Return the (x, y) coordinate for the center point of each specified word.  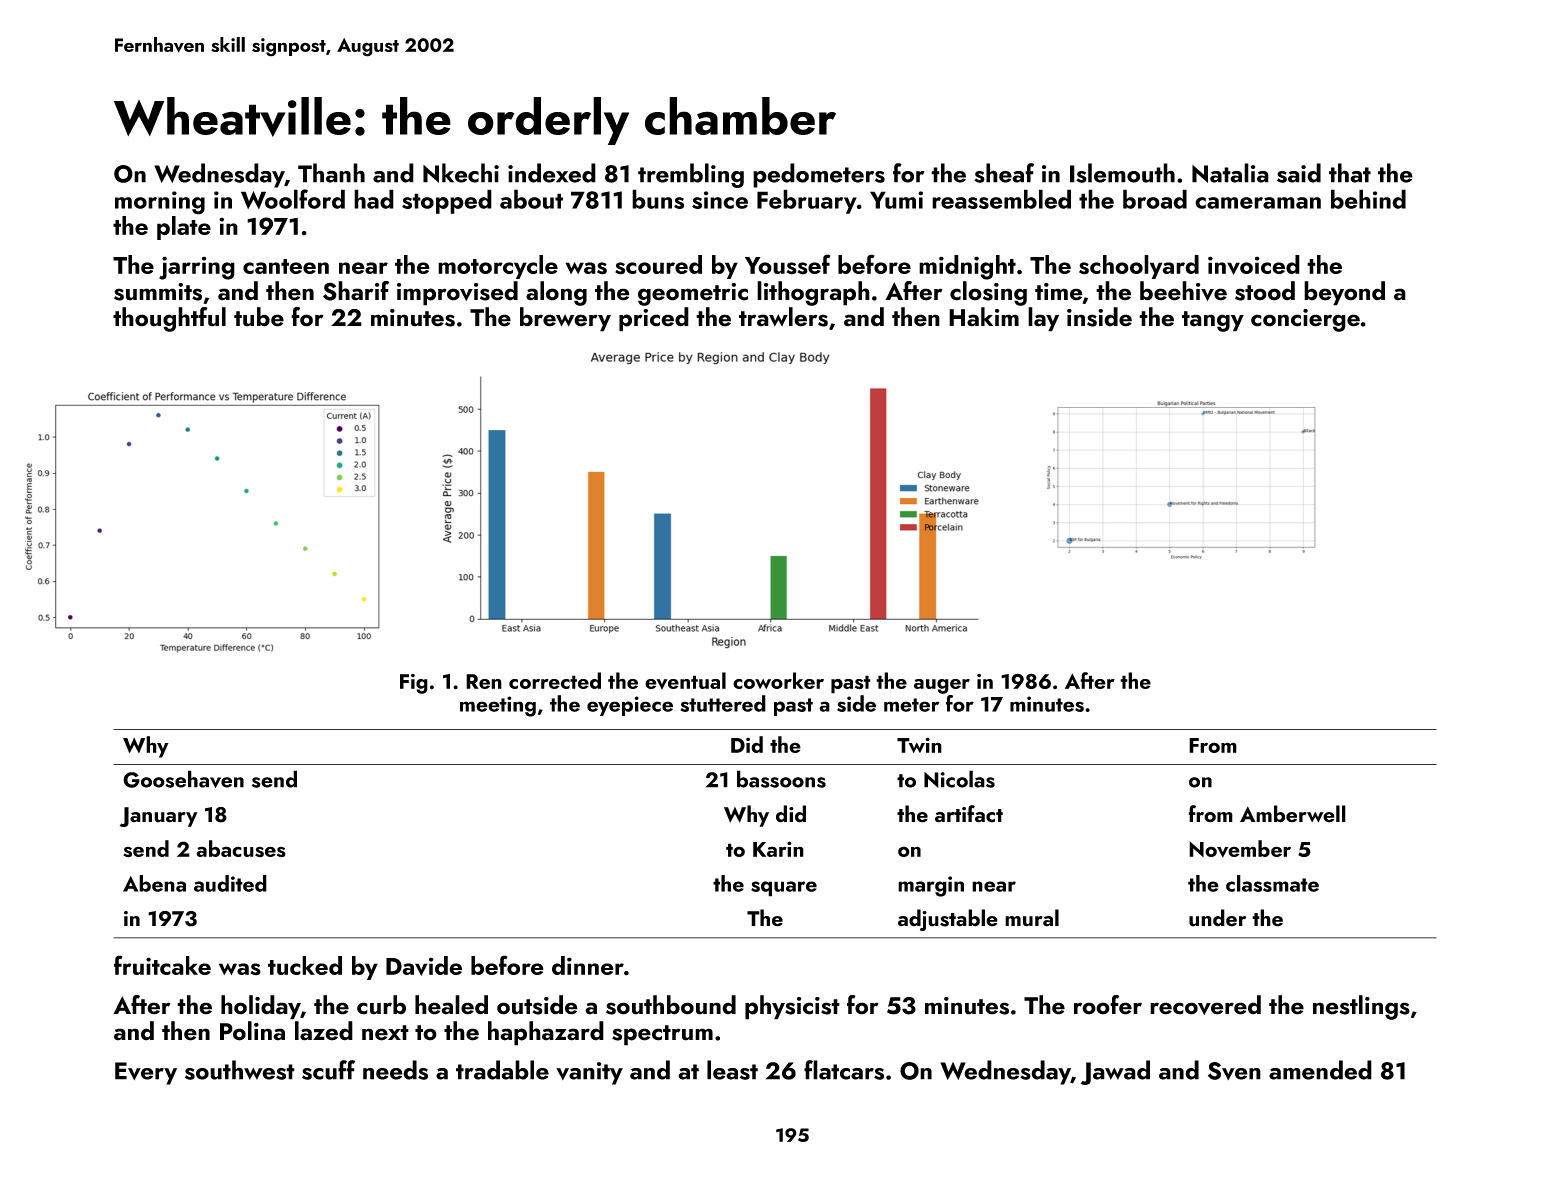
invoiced (1254, 265)
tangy (1213, 321)
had (374, 199)
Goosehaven (183, 779)
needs (395, 1070)
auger (942, 686)
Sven (1234, 1071)
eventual (685, 681)
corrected (555, 680)
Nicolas (959, 779)
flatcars (844, 1070)
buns (658, 199)
